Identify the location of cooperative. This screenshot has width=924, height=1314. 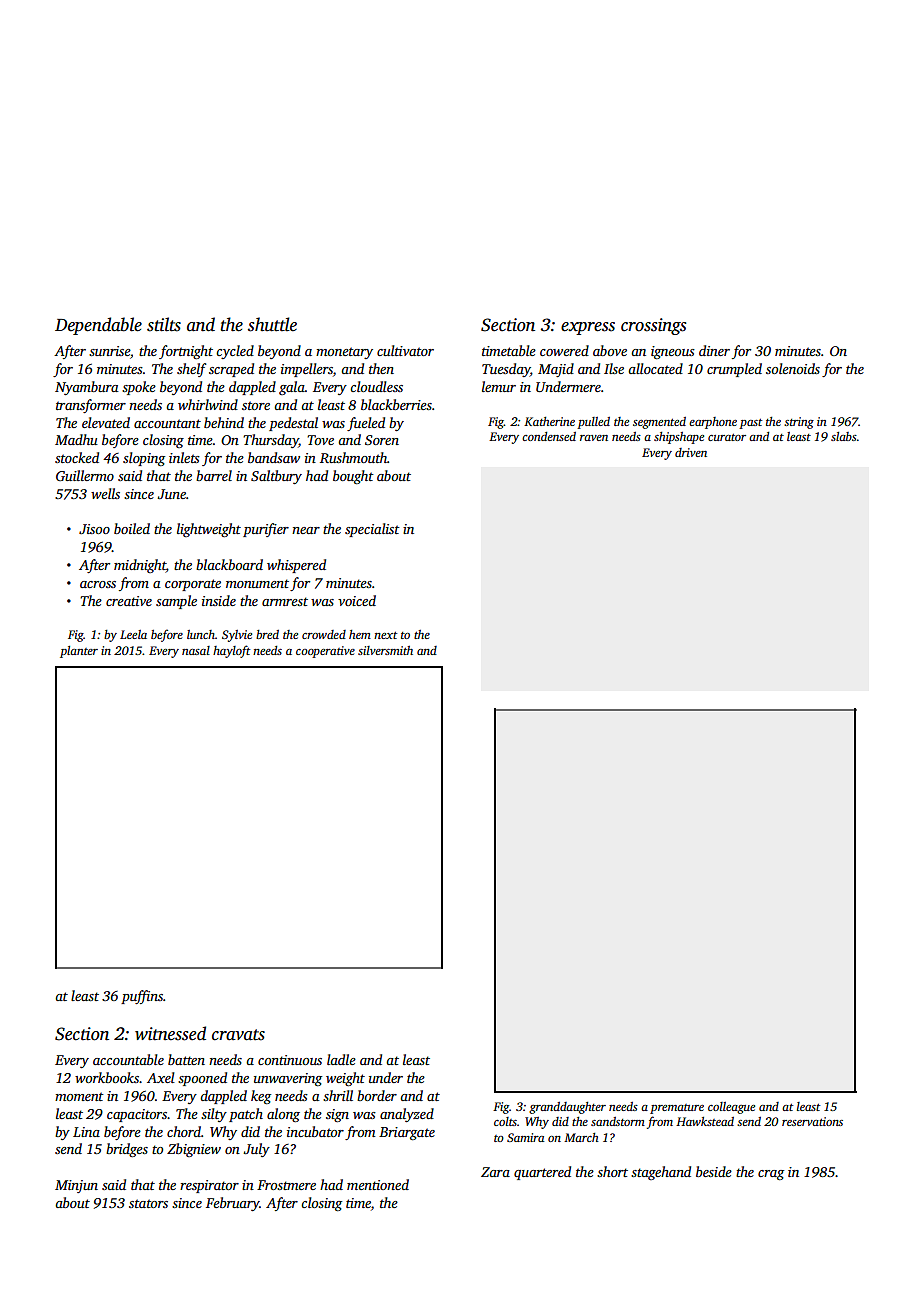
(325, 652).
